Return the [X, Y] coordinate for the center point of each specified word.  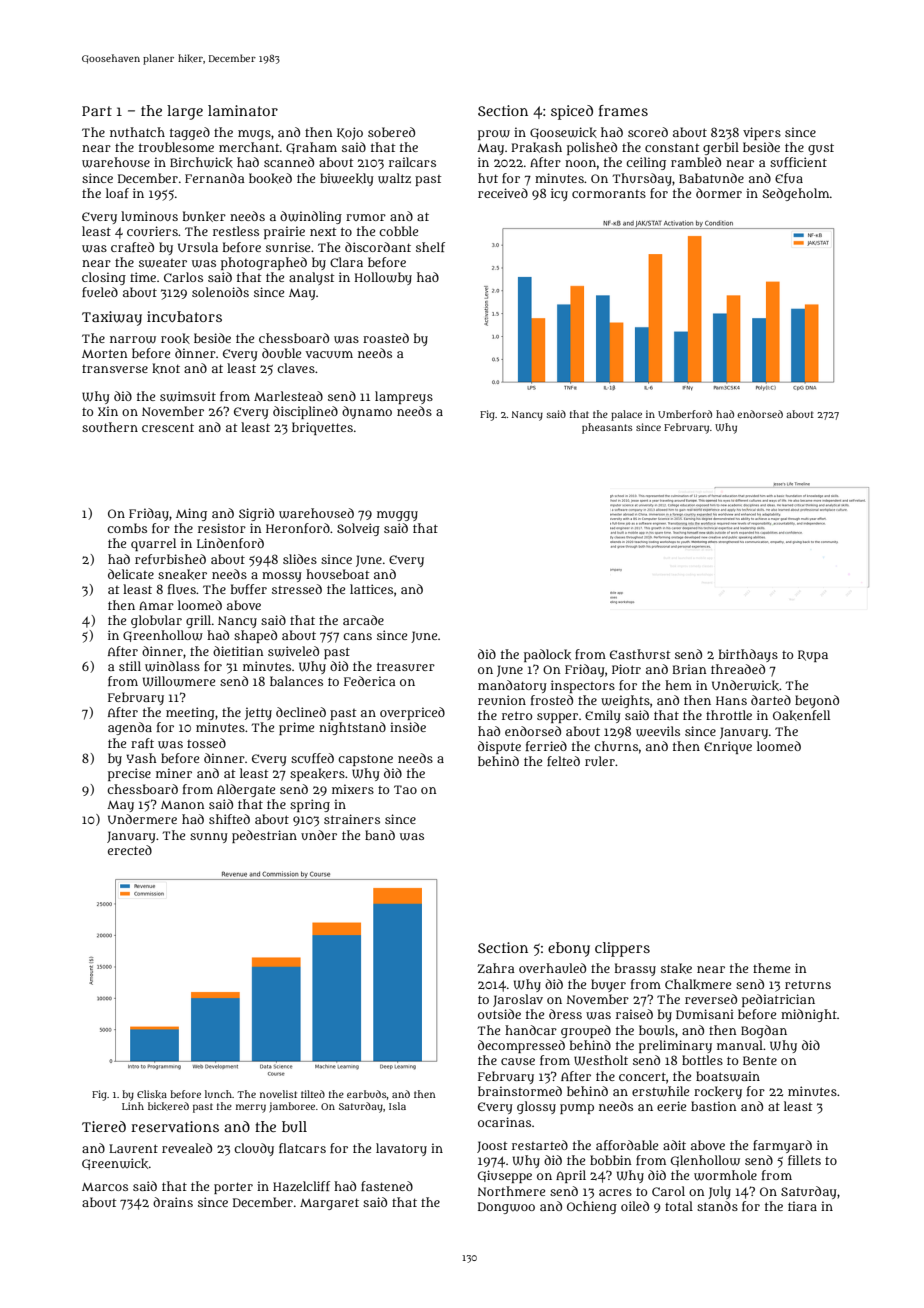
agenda [130, 728]
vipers [762, 133]
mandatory [512, 686]
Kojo [350, 133]
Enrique [728, 747]
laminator [243, 110]
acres [615, 1192]
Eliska [152, 1094]
